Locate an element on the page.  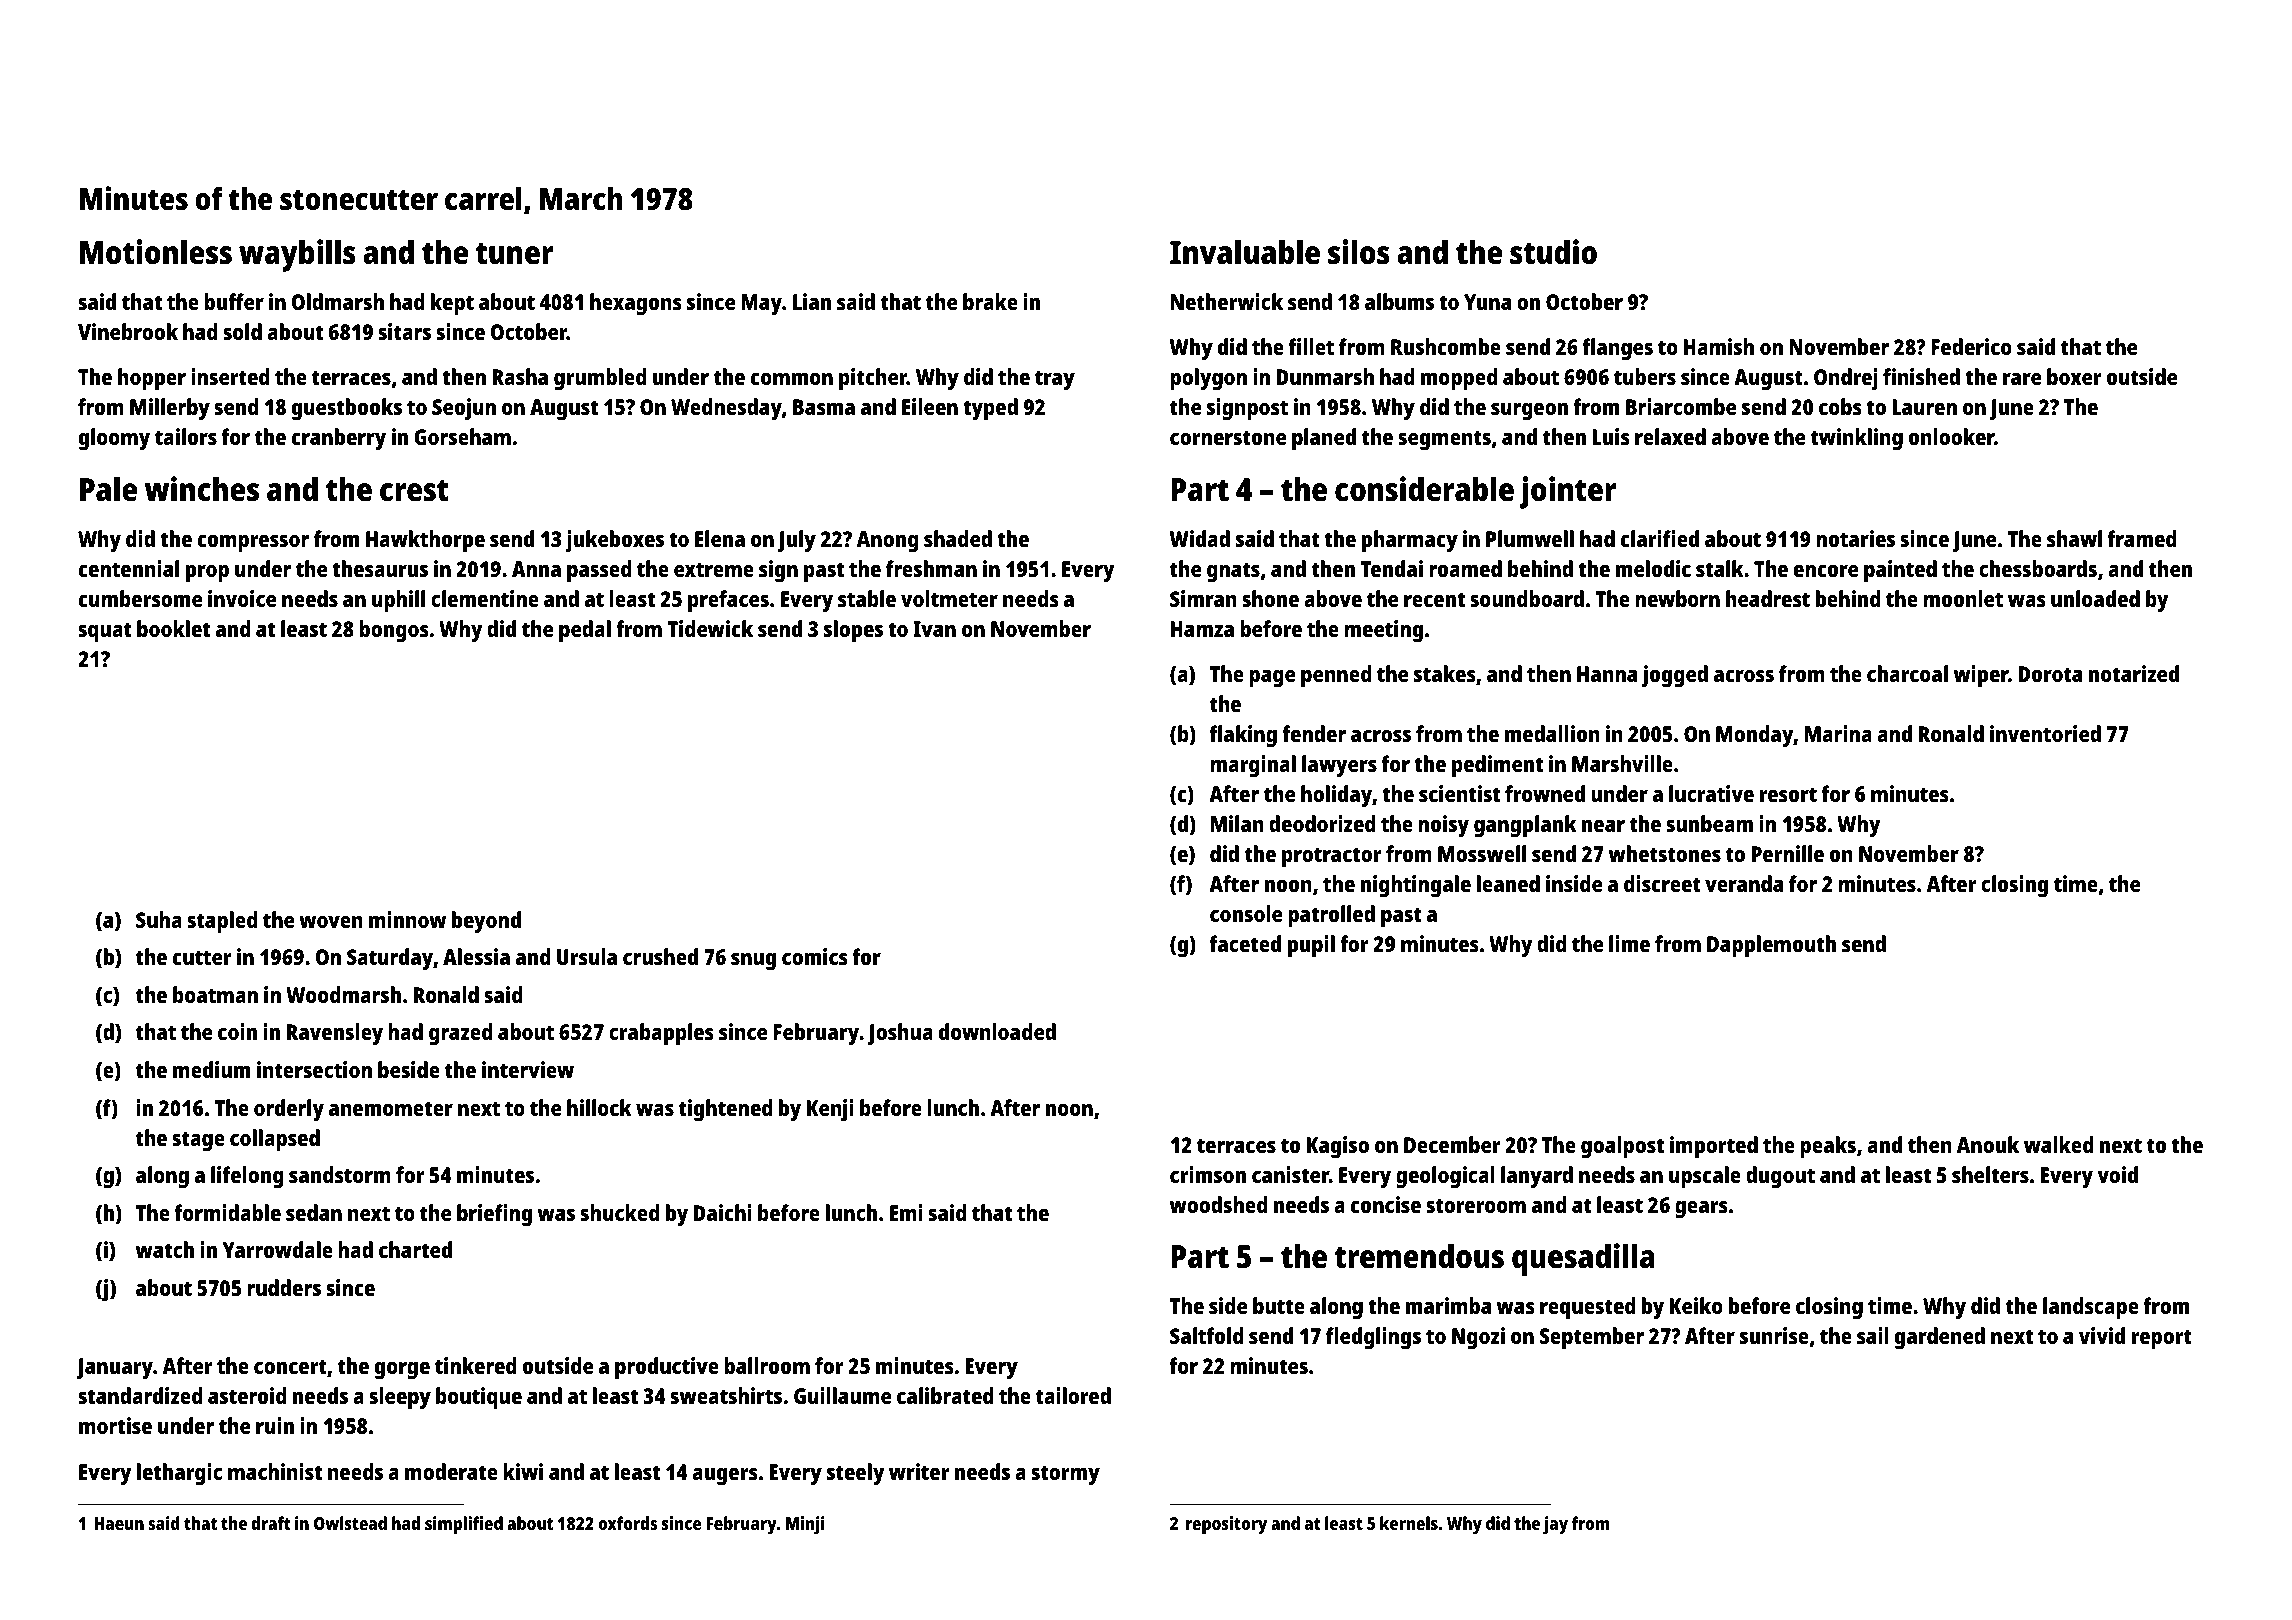
standardized is located at coordinates (140, 1395).
